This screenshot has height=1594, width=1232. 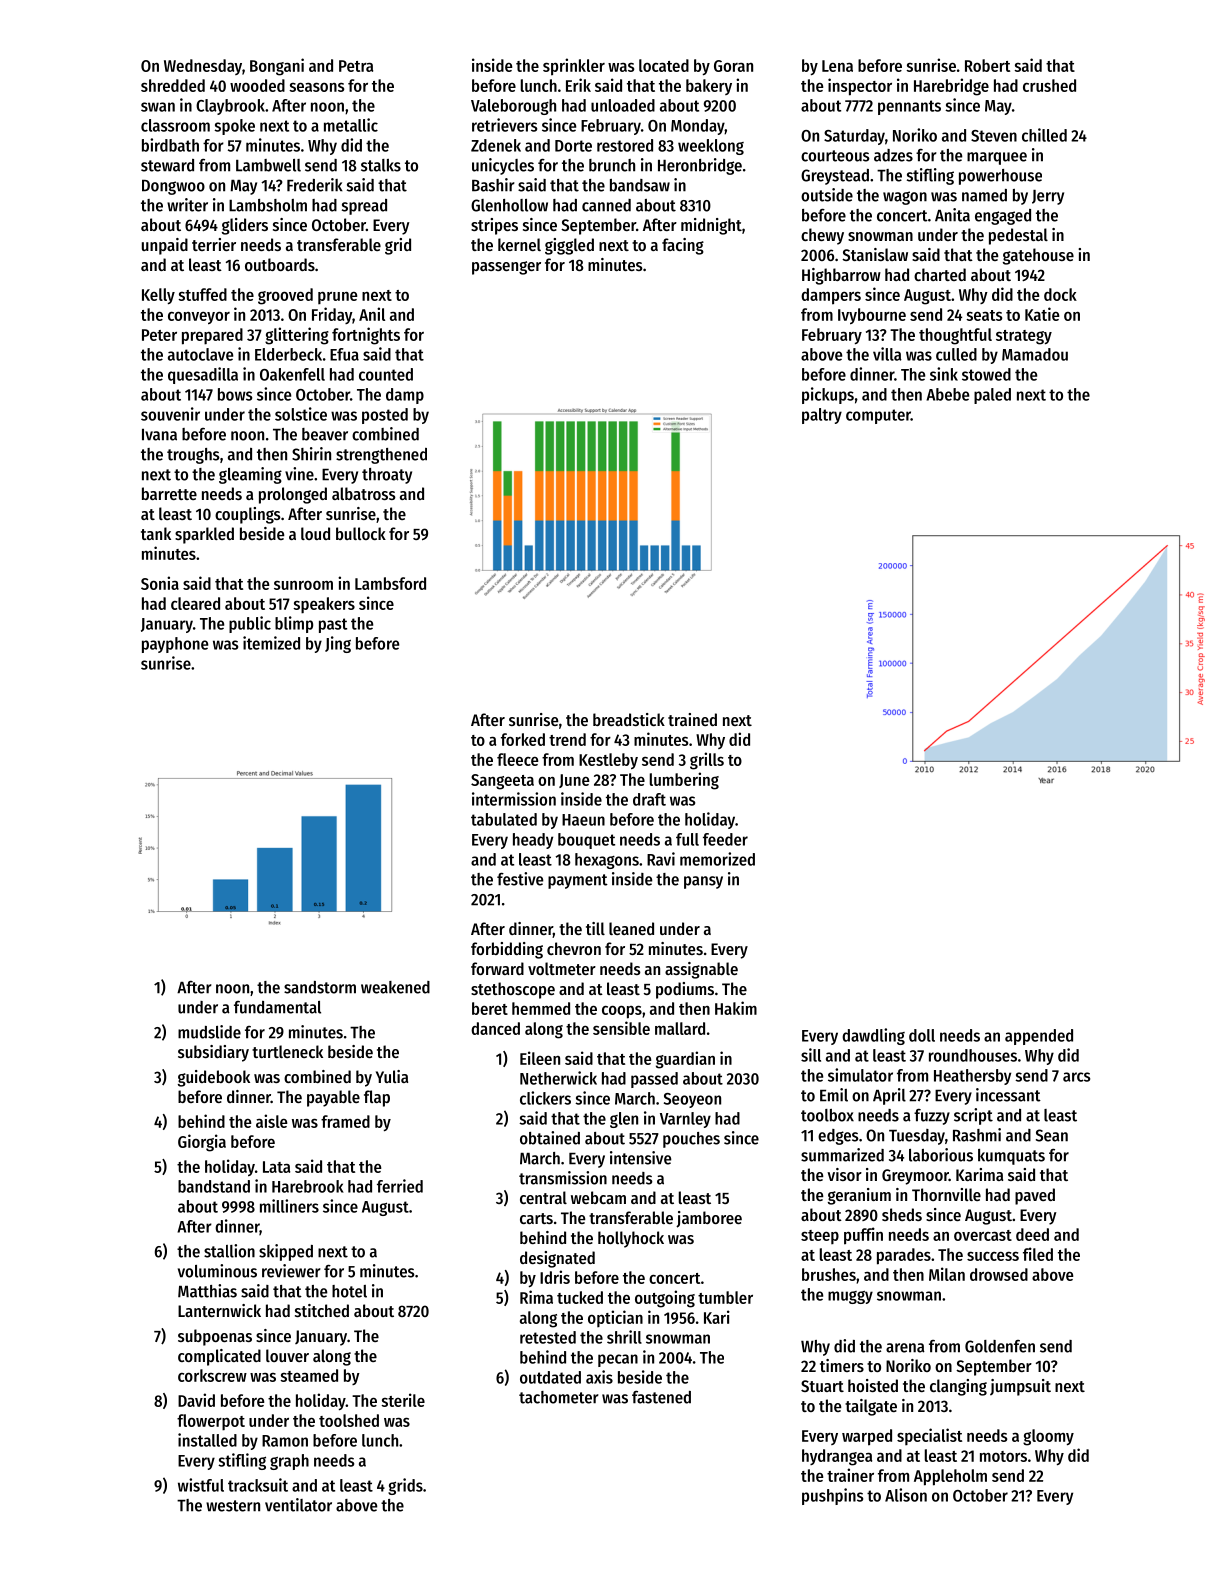 I want to click on mudslide, so click(x=209, y=1032).
